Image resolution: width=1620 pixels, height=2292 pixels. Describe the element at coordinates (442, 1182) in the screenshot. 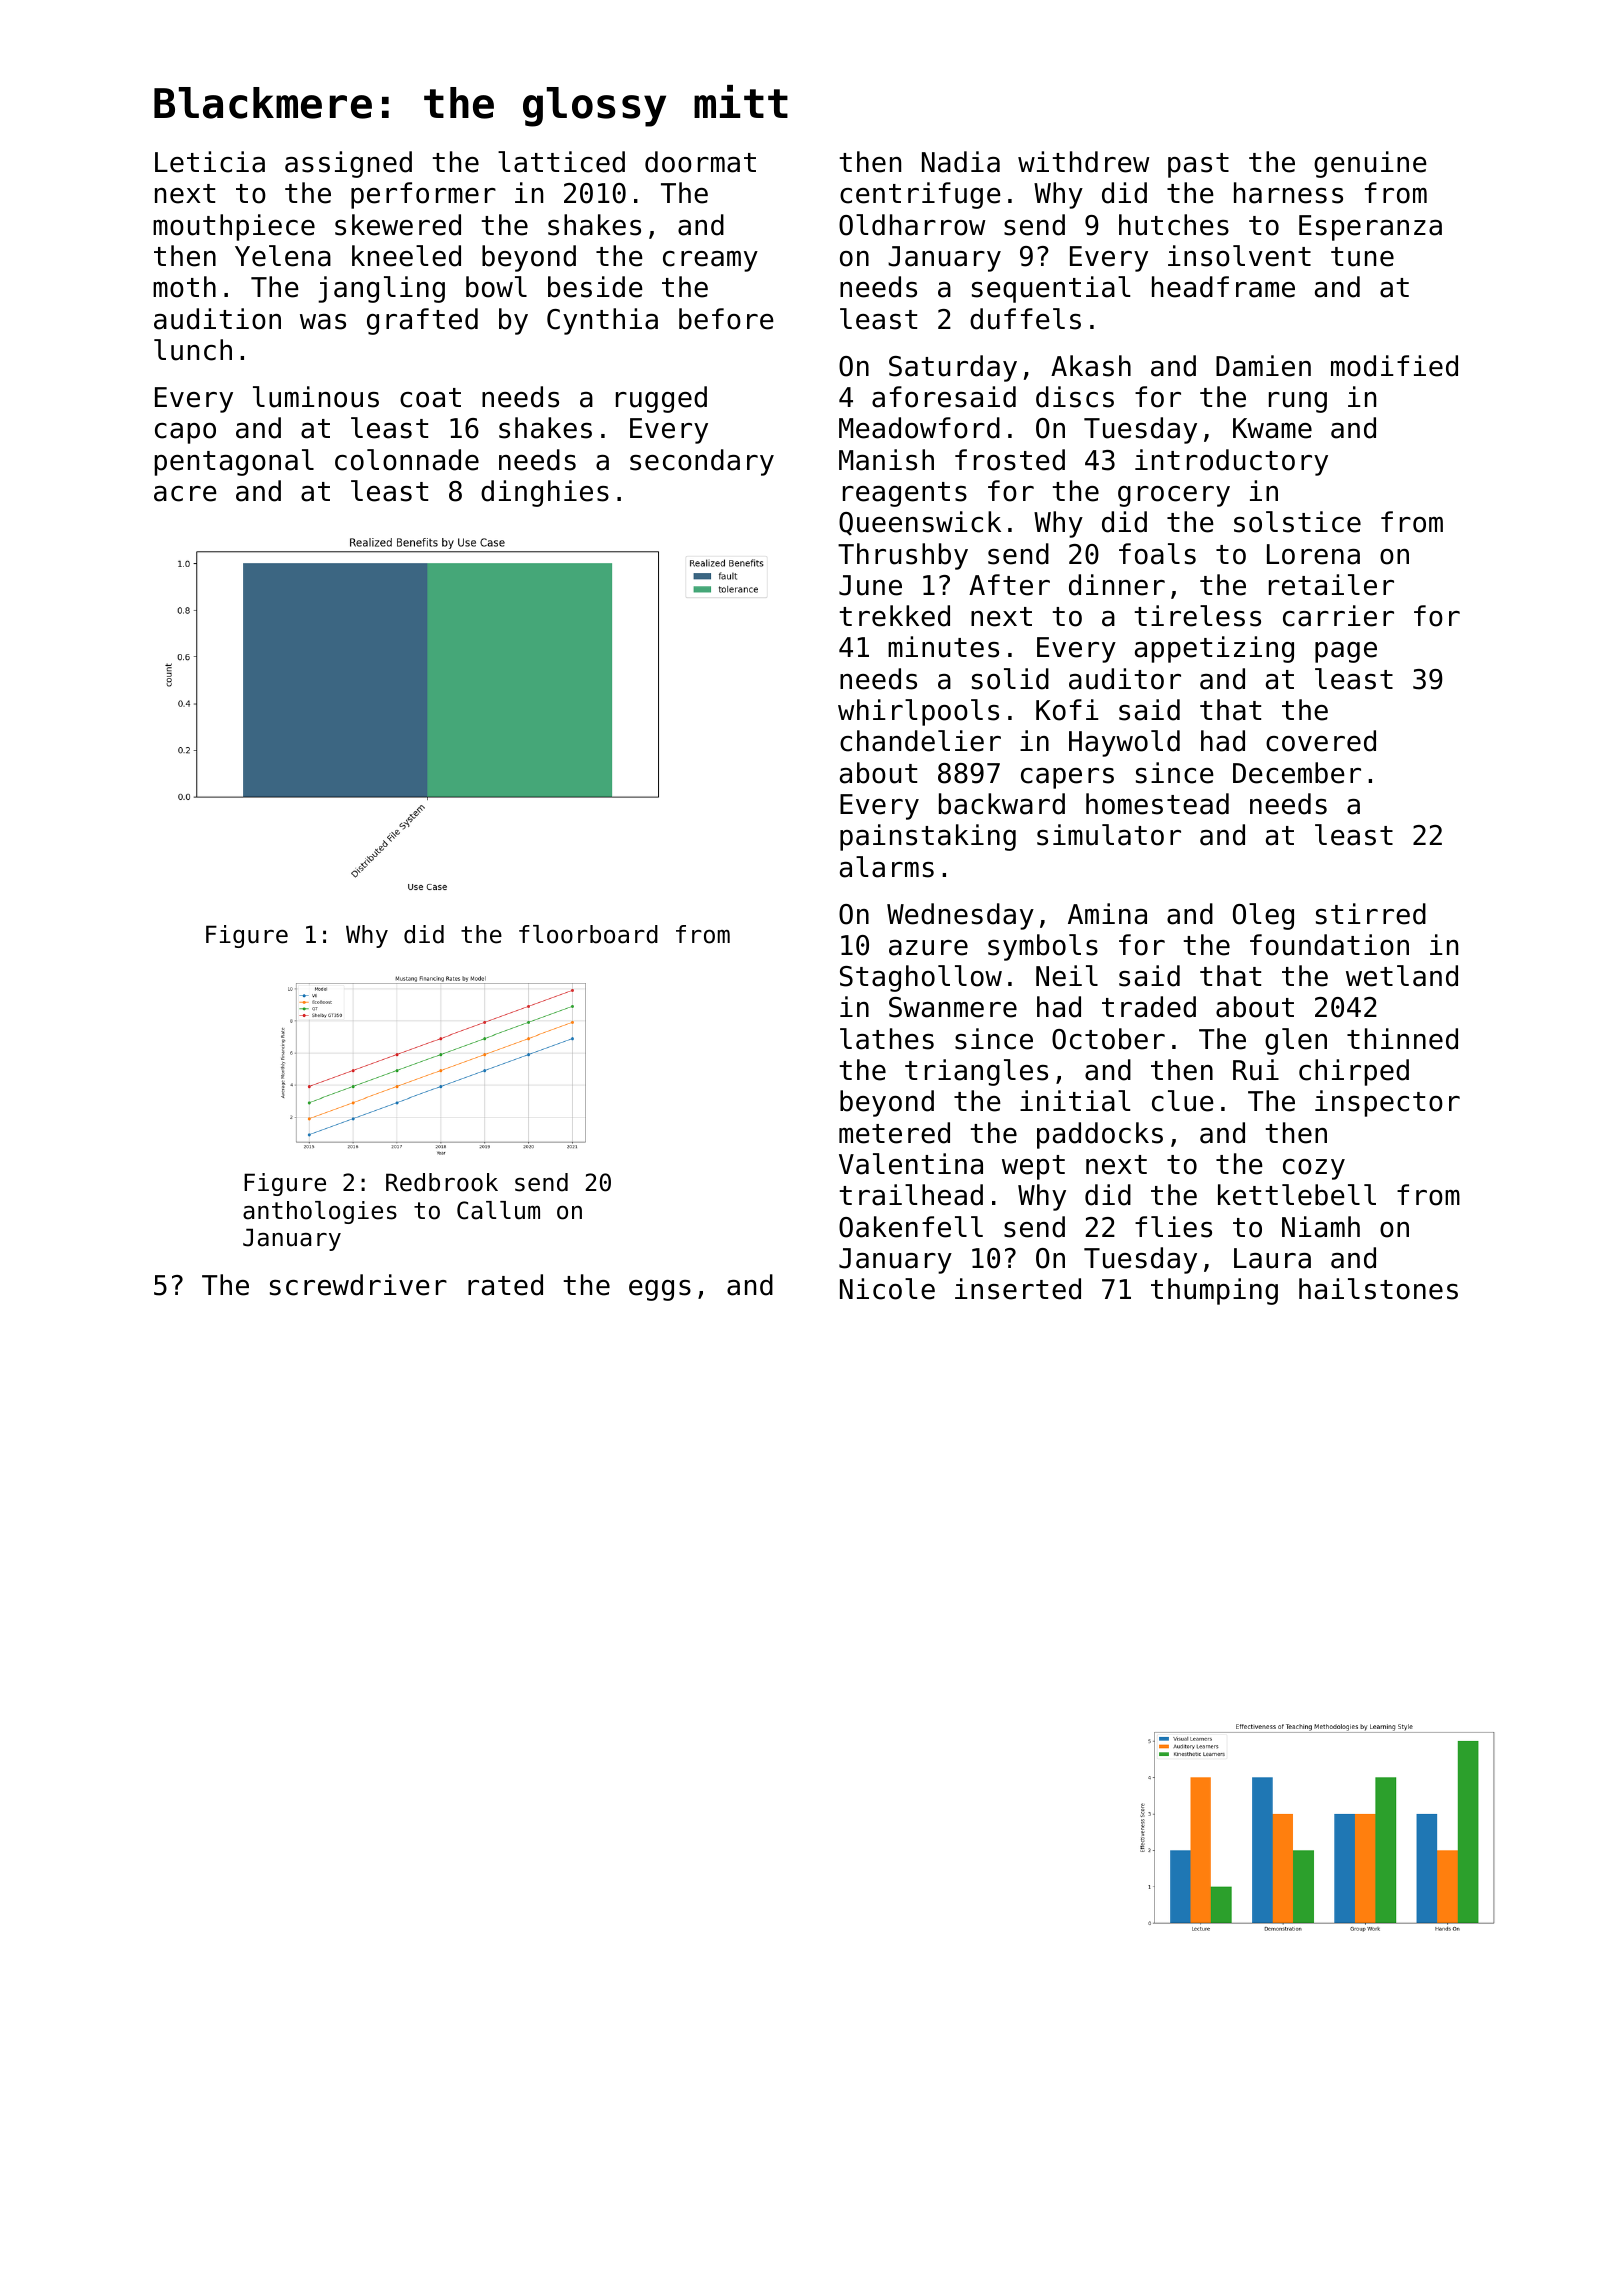

I see `Redbrook` at that location.
